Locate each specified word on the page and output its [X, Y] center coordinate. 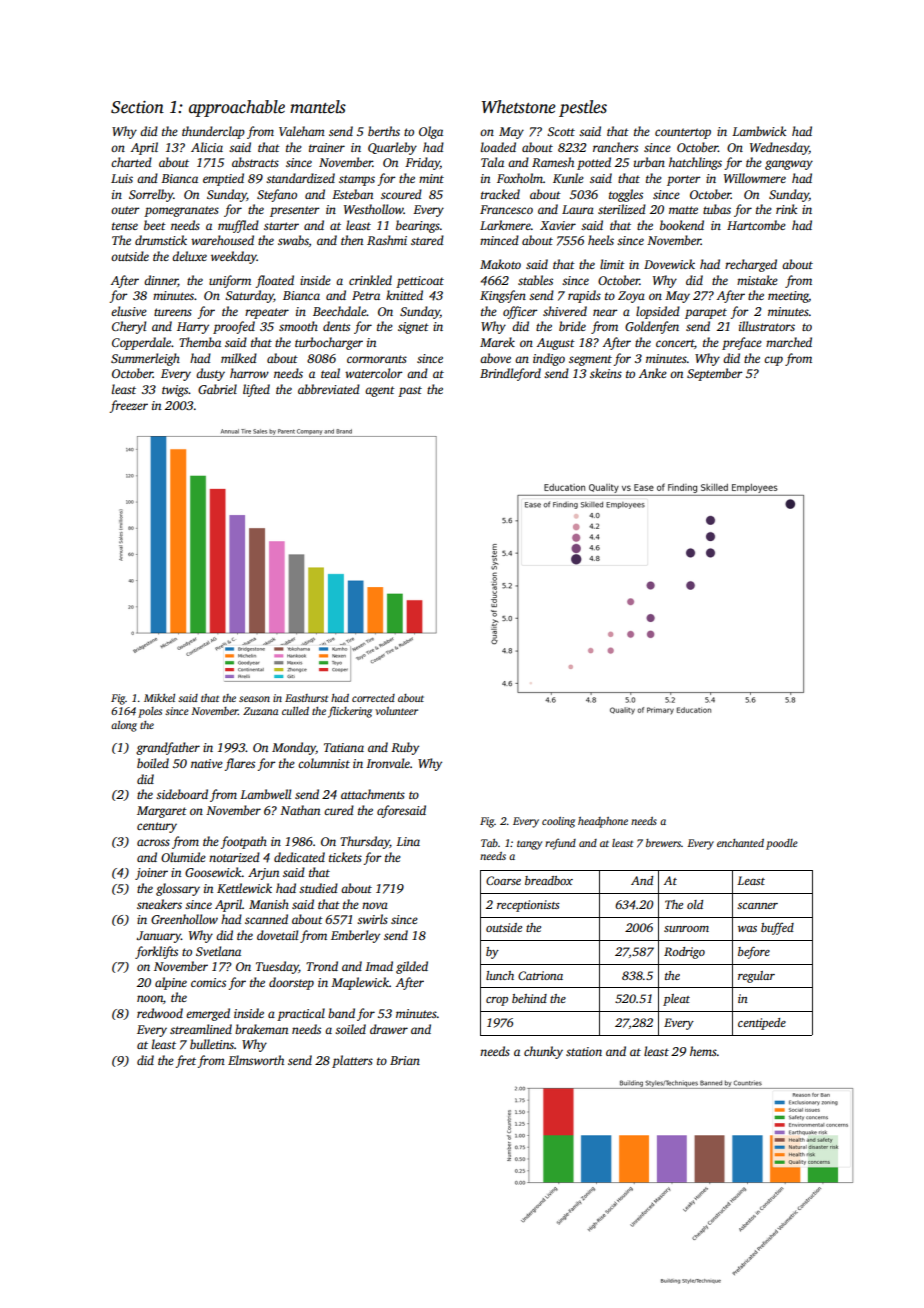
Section [137, 107]
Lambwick [759, 131]
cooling [558, 822]
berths [384, 131]
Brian [405, 1060]
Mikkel [159, 698]
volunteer [397, 711]
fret [185, 1061]
